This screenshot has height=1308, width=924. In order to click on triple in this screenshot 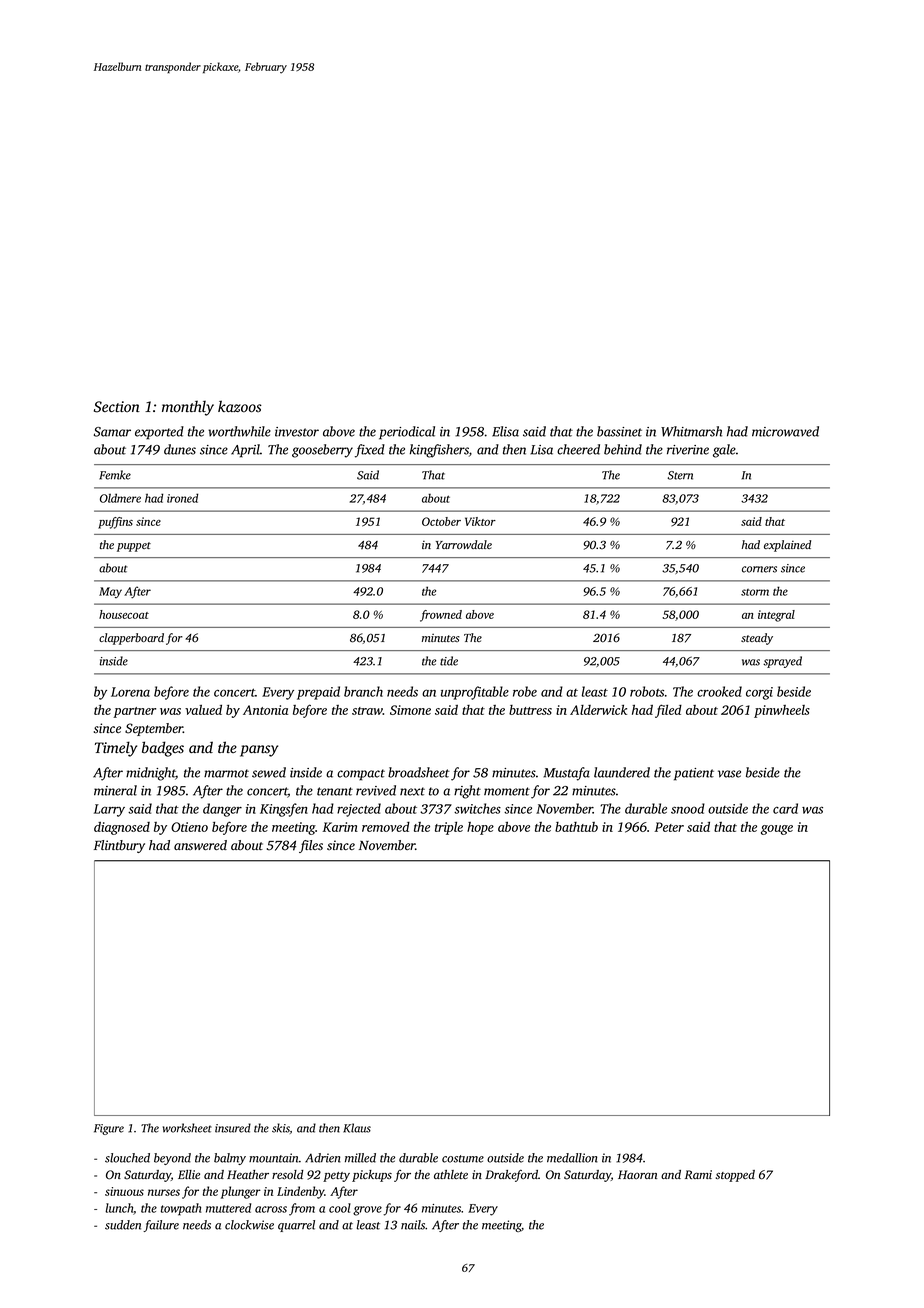, I will do `click(449, 828)`.
